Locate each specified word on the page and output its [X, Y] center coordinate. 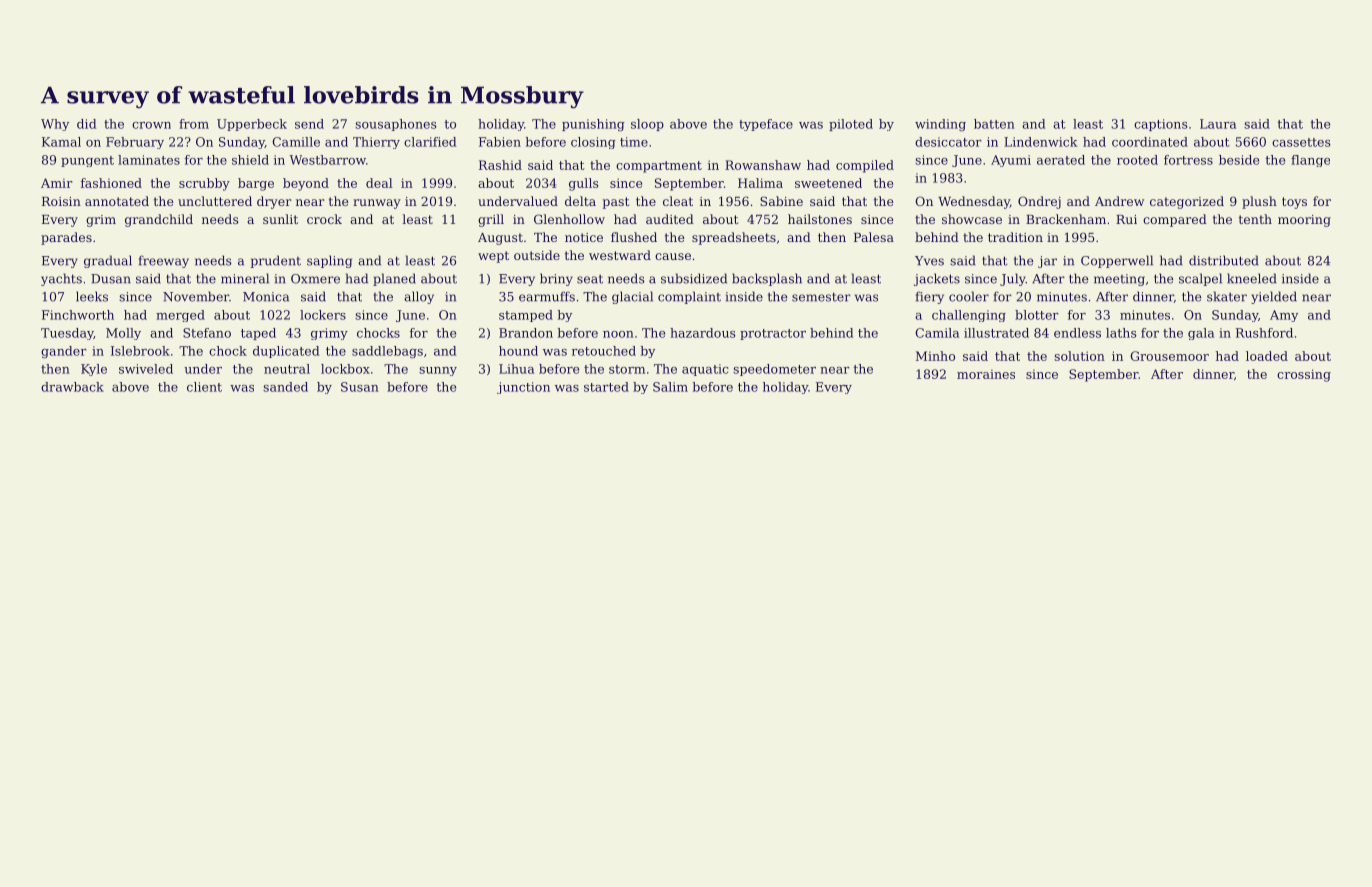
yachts [61, 279]
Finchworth [78, 315]
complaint [689, 297]
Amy [1284, 316]
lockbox [345, 369]
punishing [593, 125]
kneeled [1252, 278]
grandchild [159, 220]
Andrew [1119, 201]
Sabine [781, 201]
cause [673, 256]
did [86, 124]
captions [1161, 125]
